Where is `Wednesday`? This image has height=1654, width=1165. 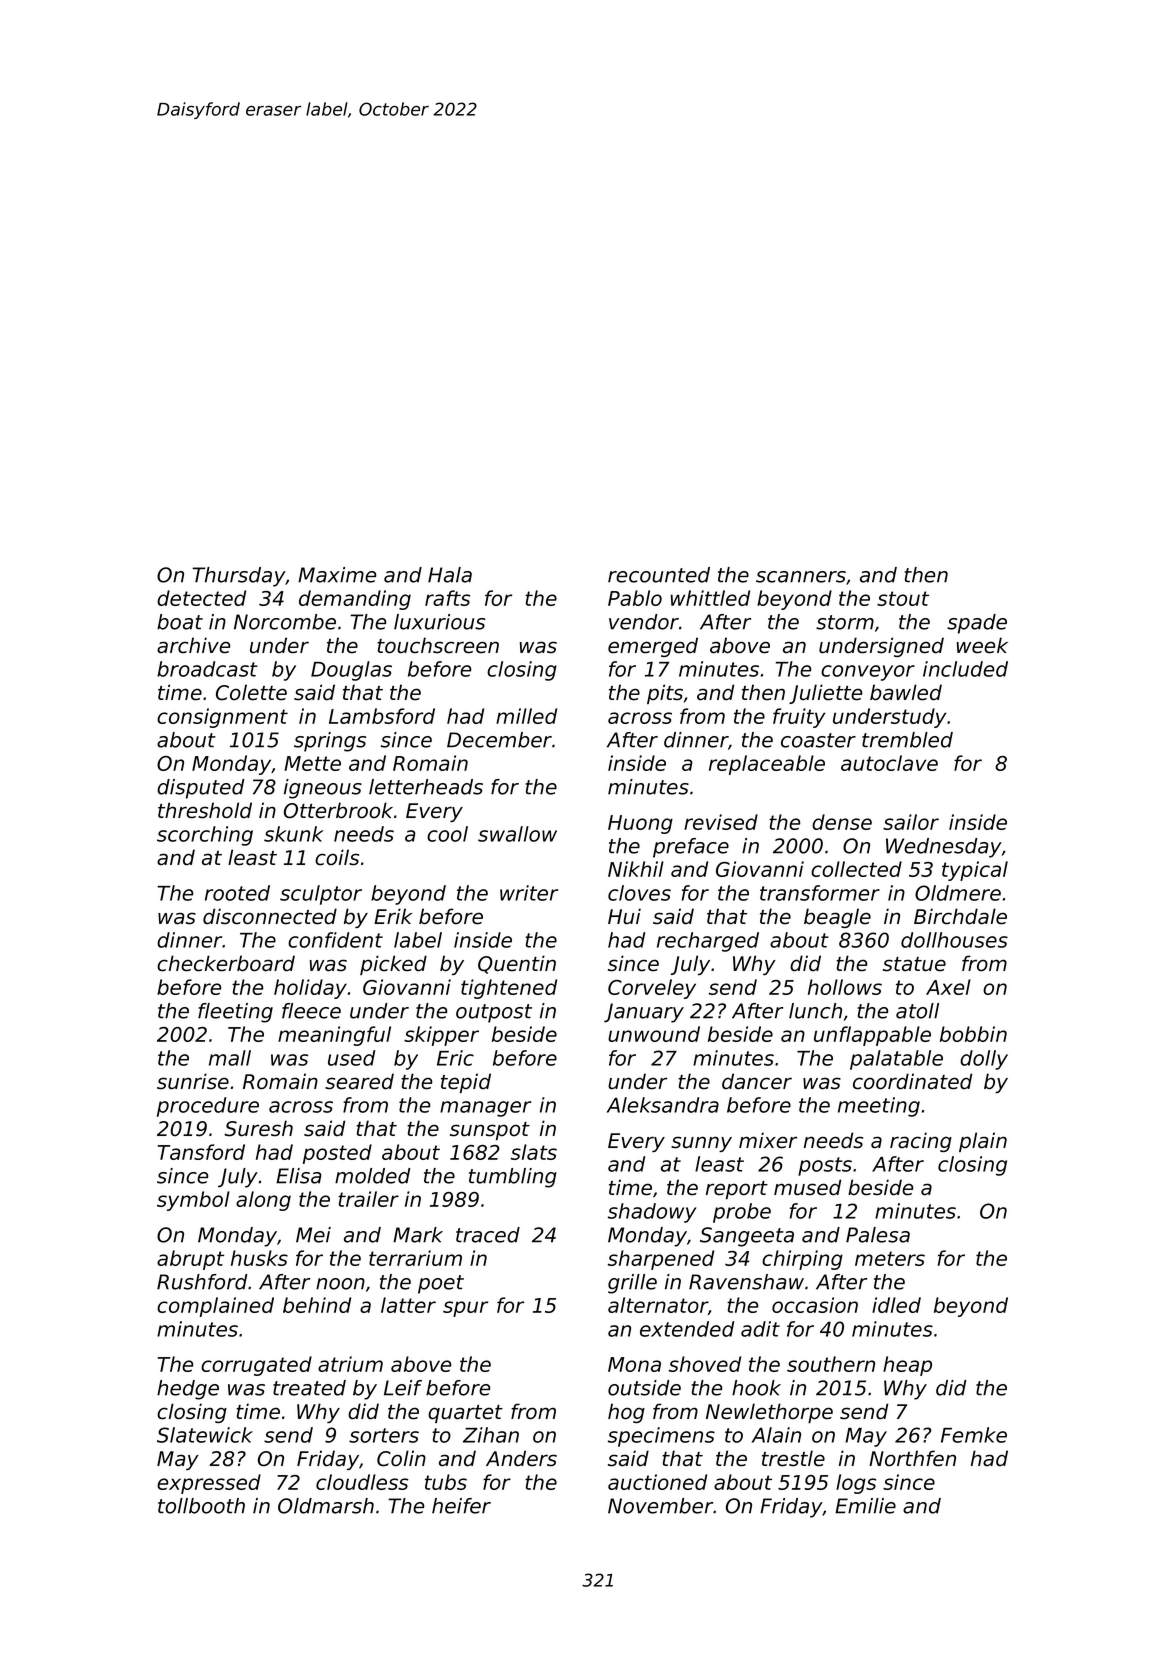 Wednesday is located at coordinates (944, 848).
